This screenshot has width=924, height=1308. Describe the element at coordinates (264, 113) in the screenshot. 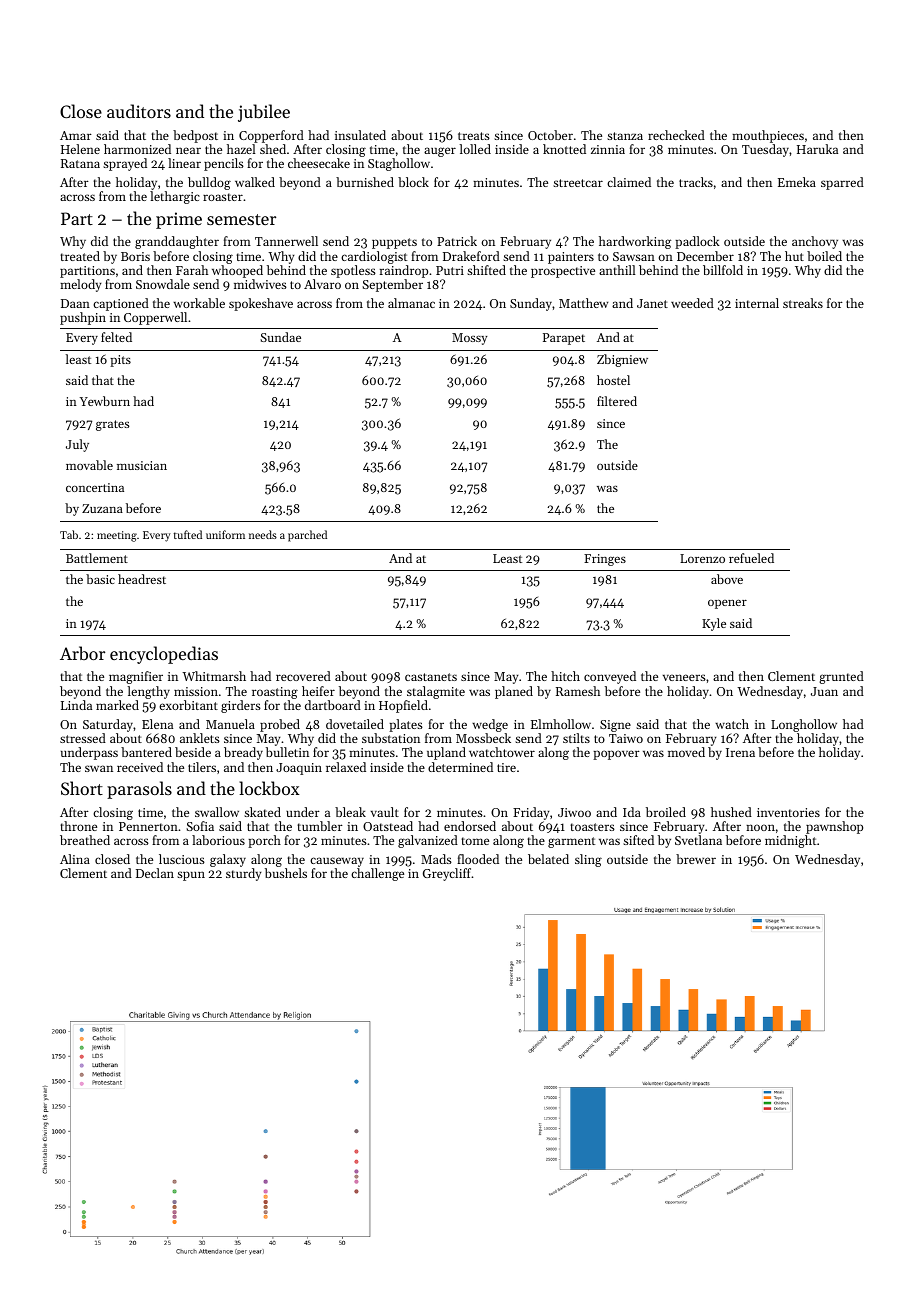

I see `jubilee` at that location.
